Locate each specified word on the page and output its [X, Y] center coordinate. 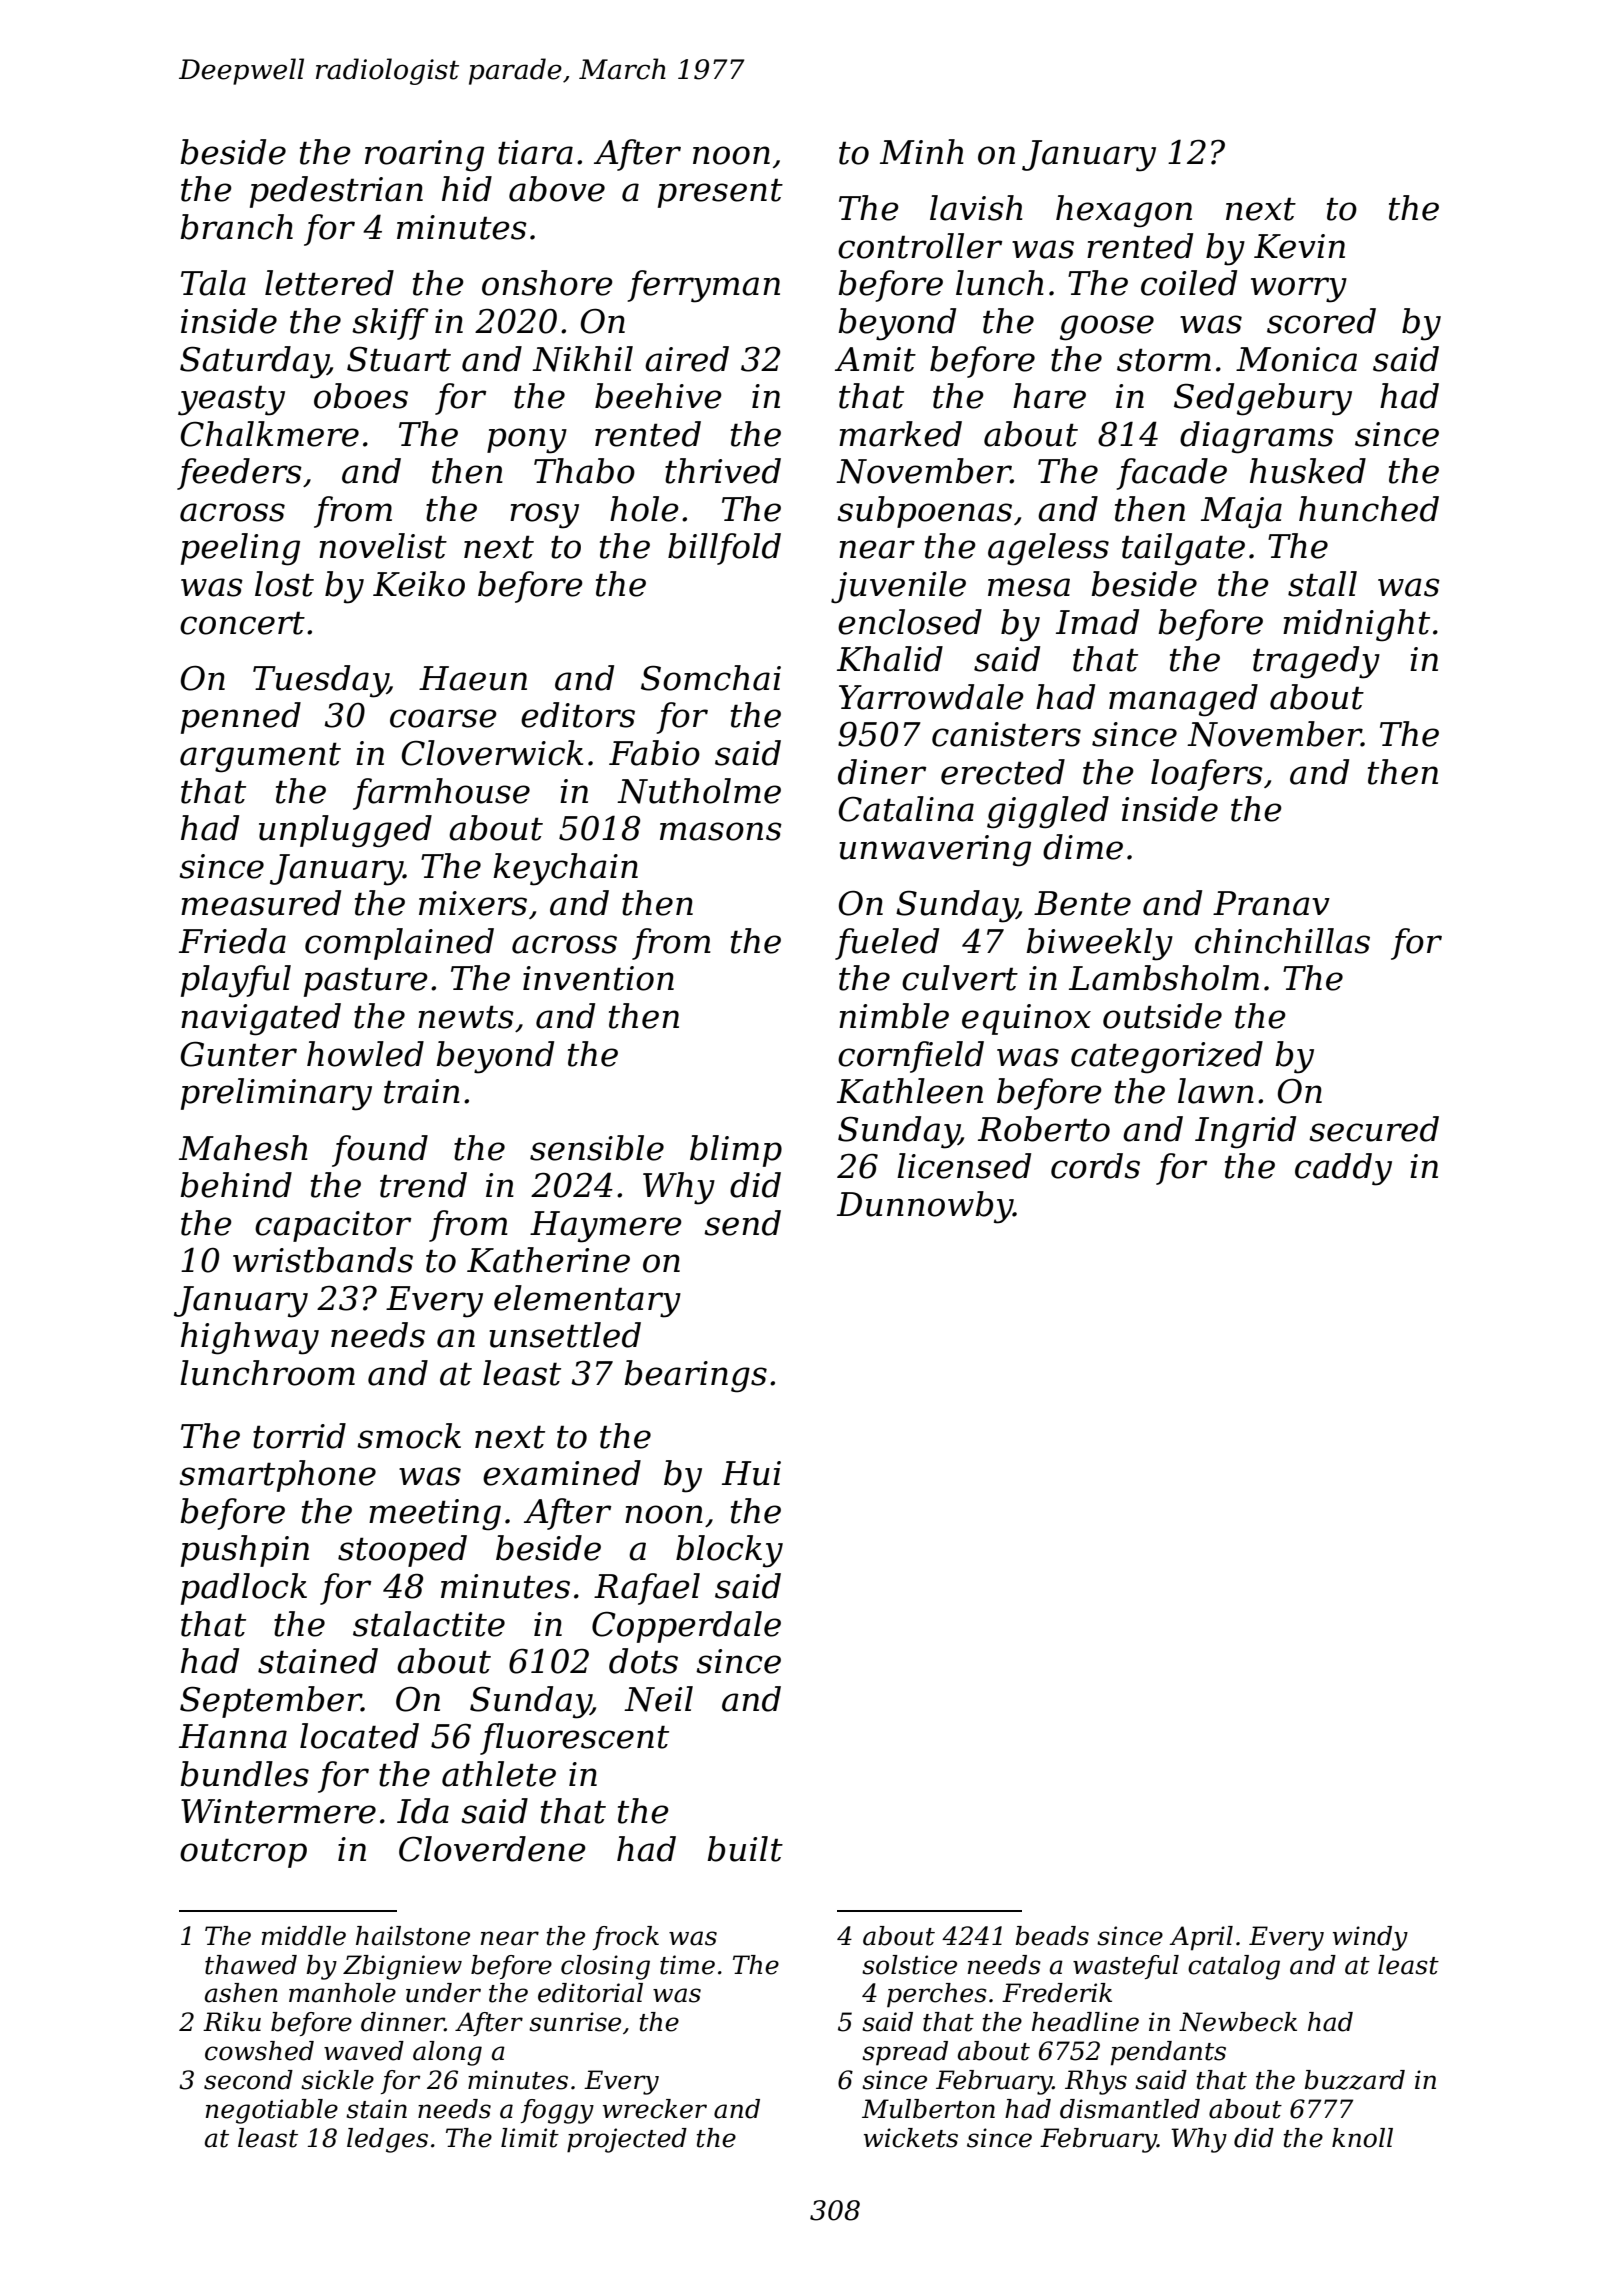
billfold [724, 549]
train [422, 1091]
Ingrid [1245, 1132]
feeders [239, 474]
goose [1107, 328]
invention [598, 978]
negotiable [272, 2111]
